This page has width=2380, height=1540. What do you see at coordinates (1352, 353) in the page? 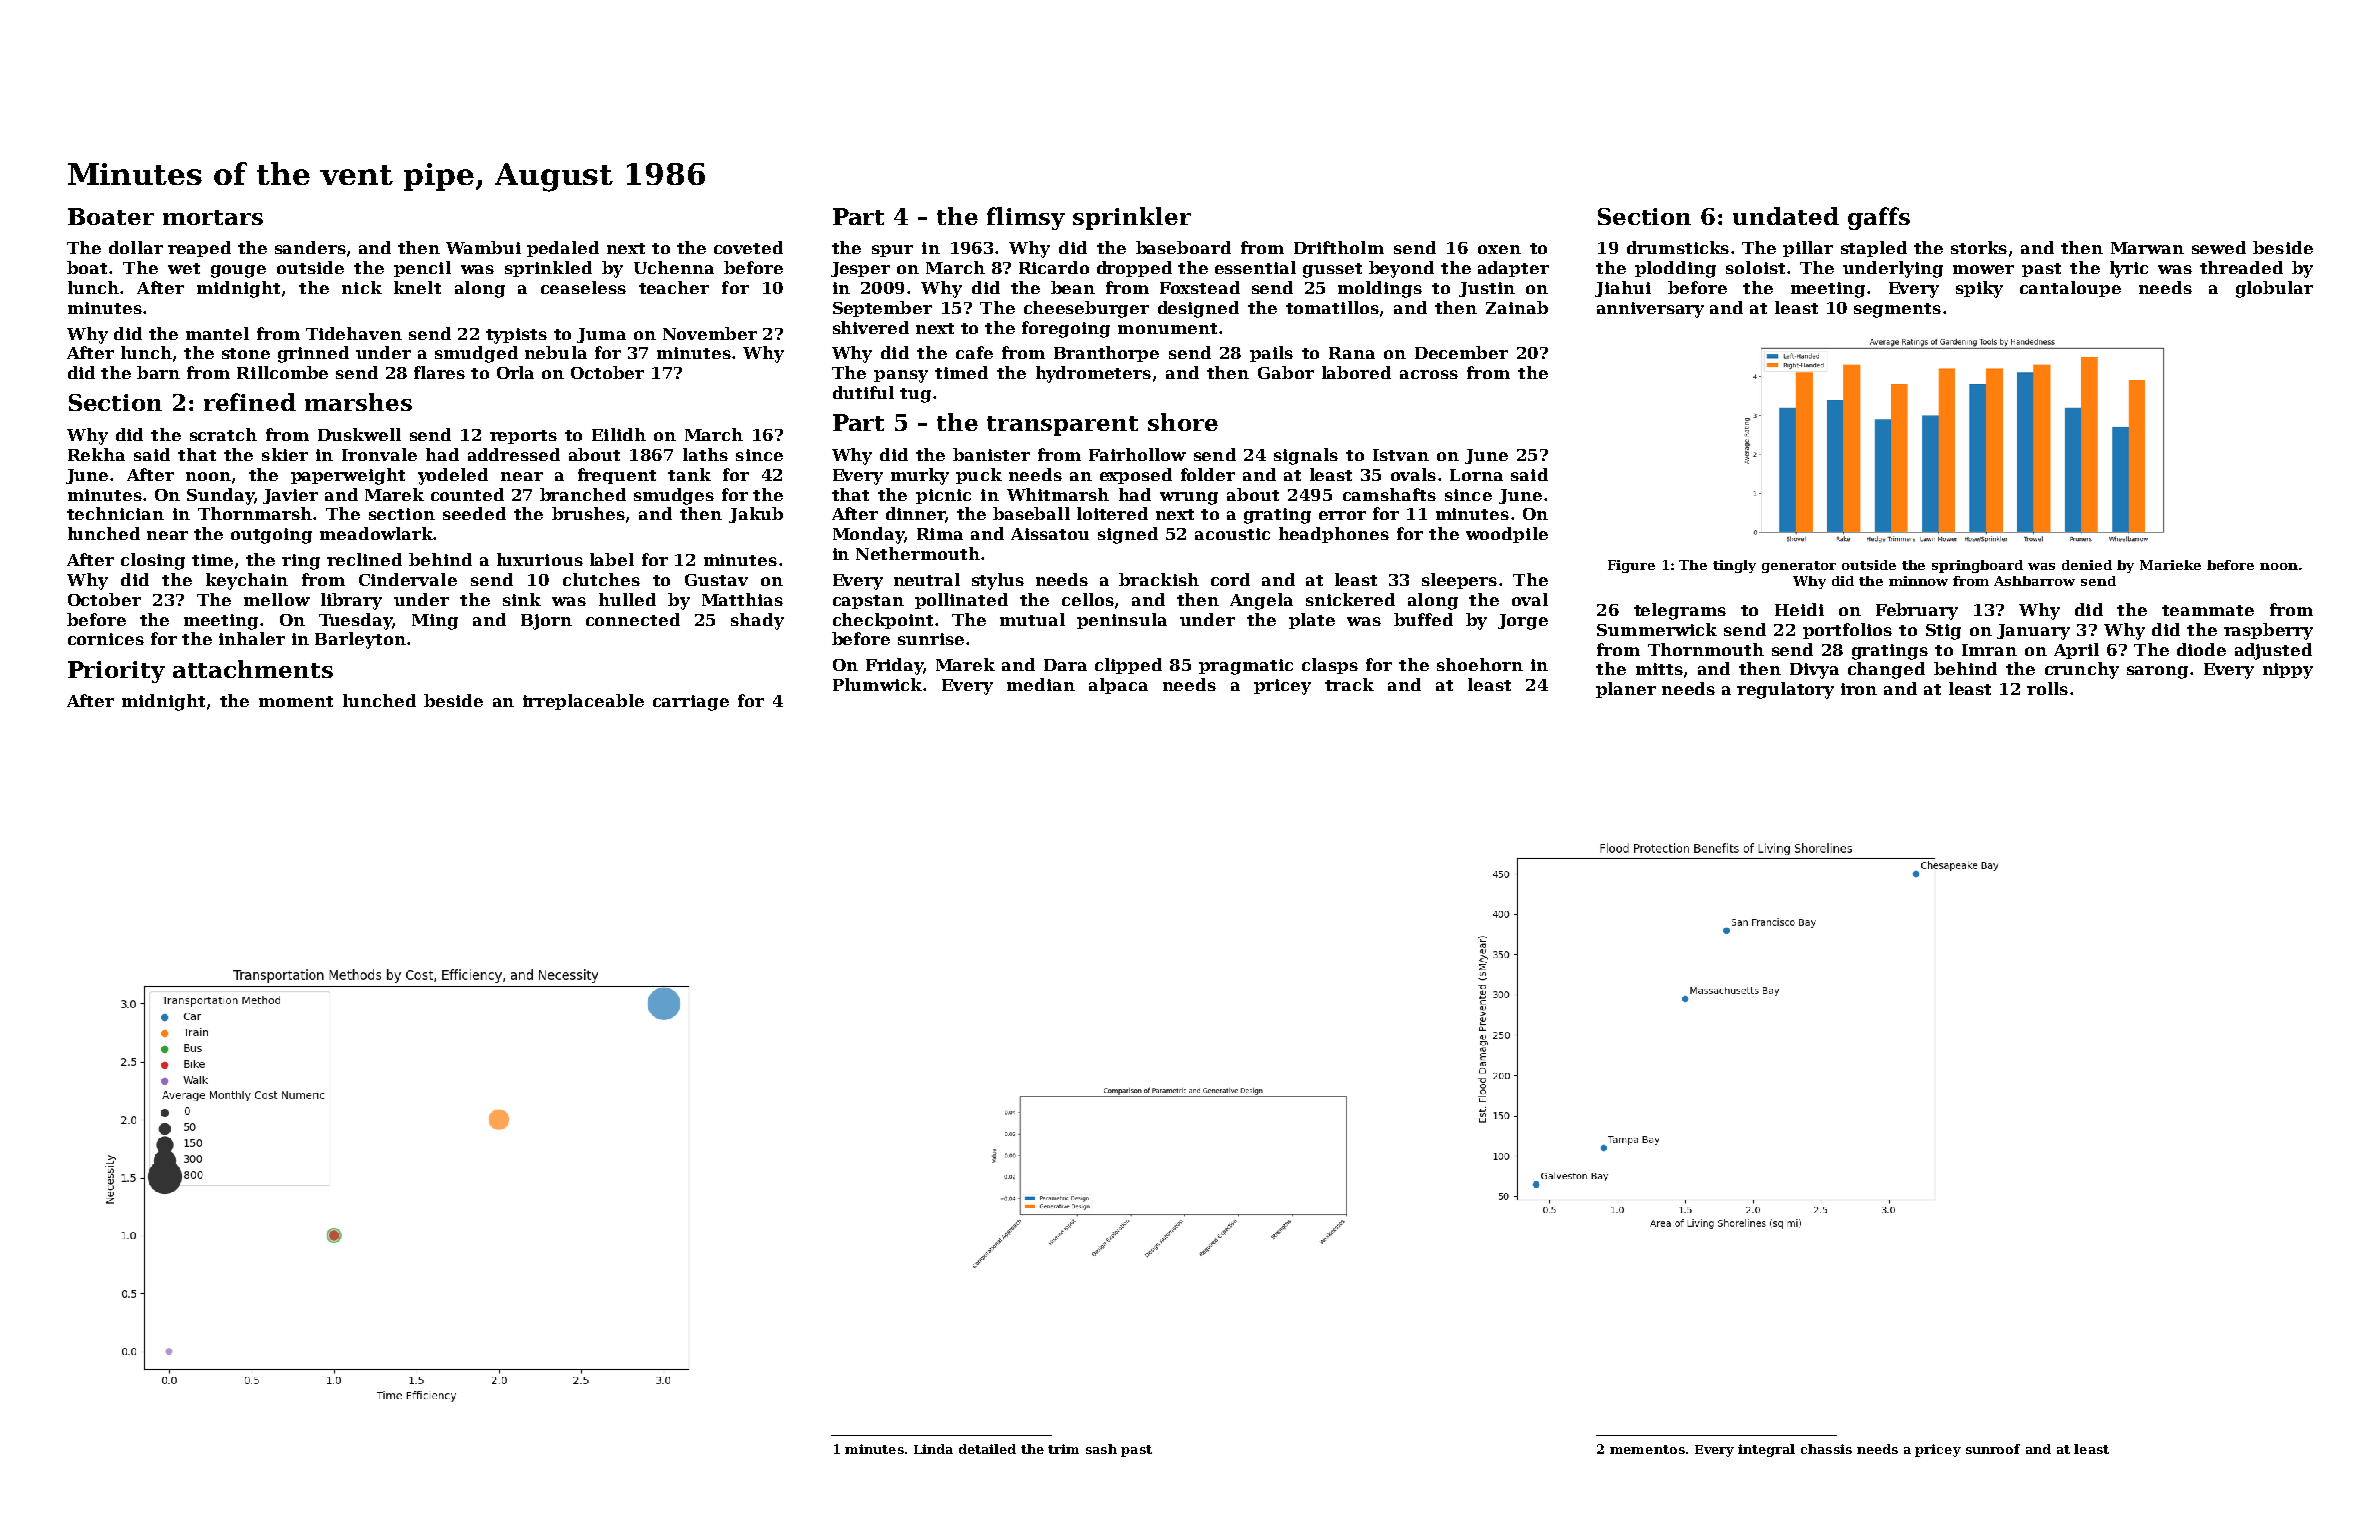
I see `Rana` at bounding box center [1352, 353].
